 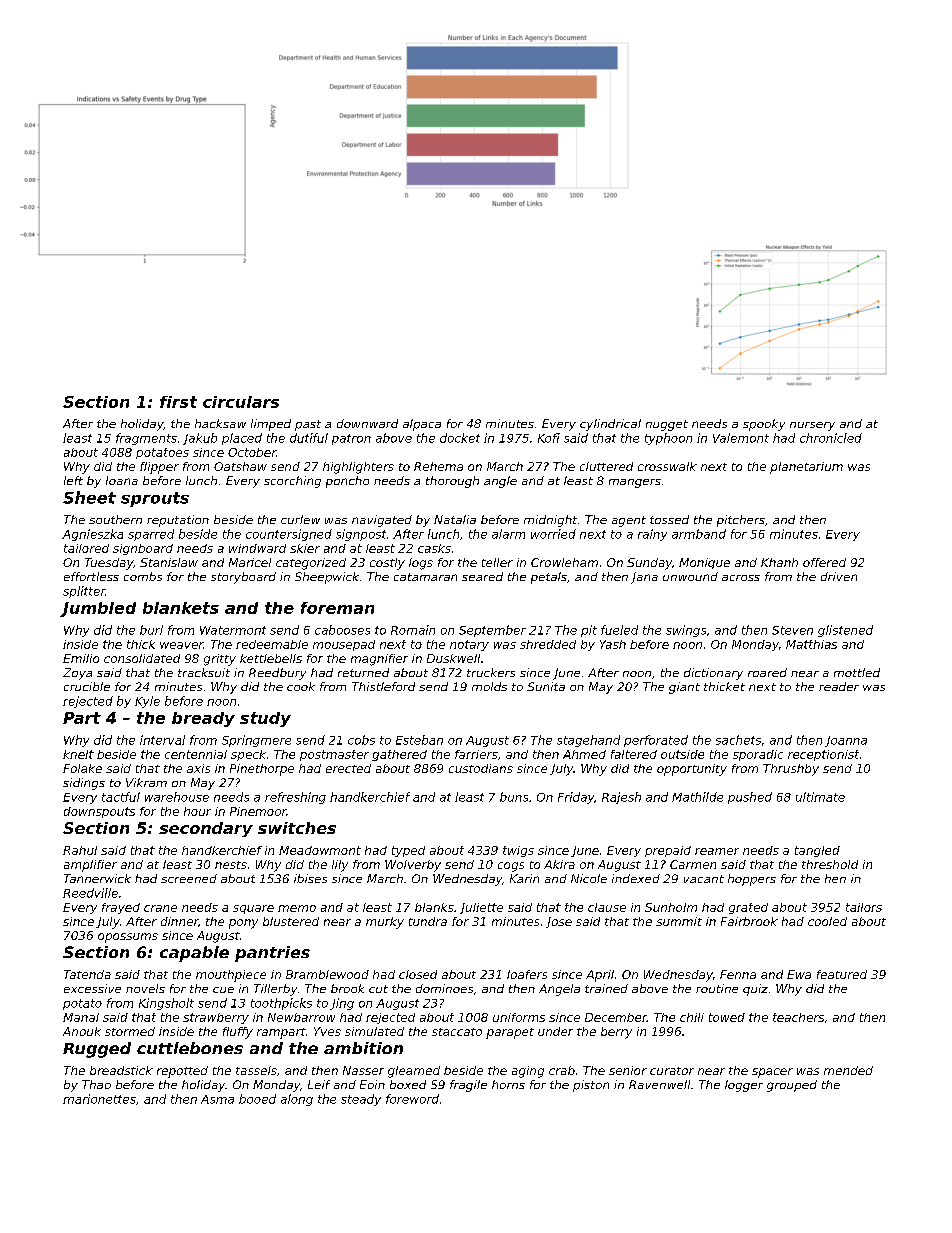 What do you see at coordinates (559, 990) in the document?
I see `Angela` at bounding box center [559, 990].
